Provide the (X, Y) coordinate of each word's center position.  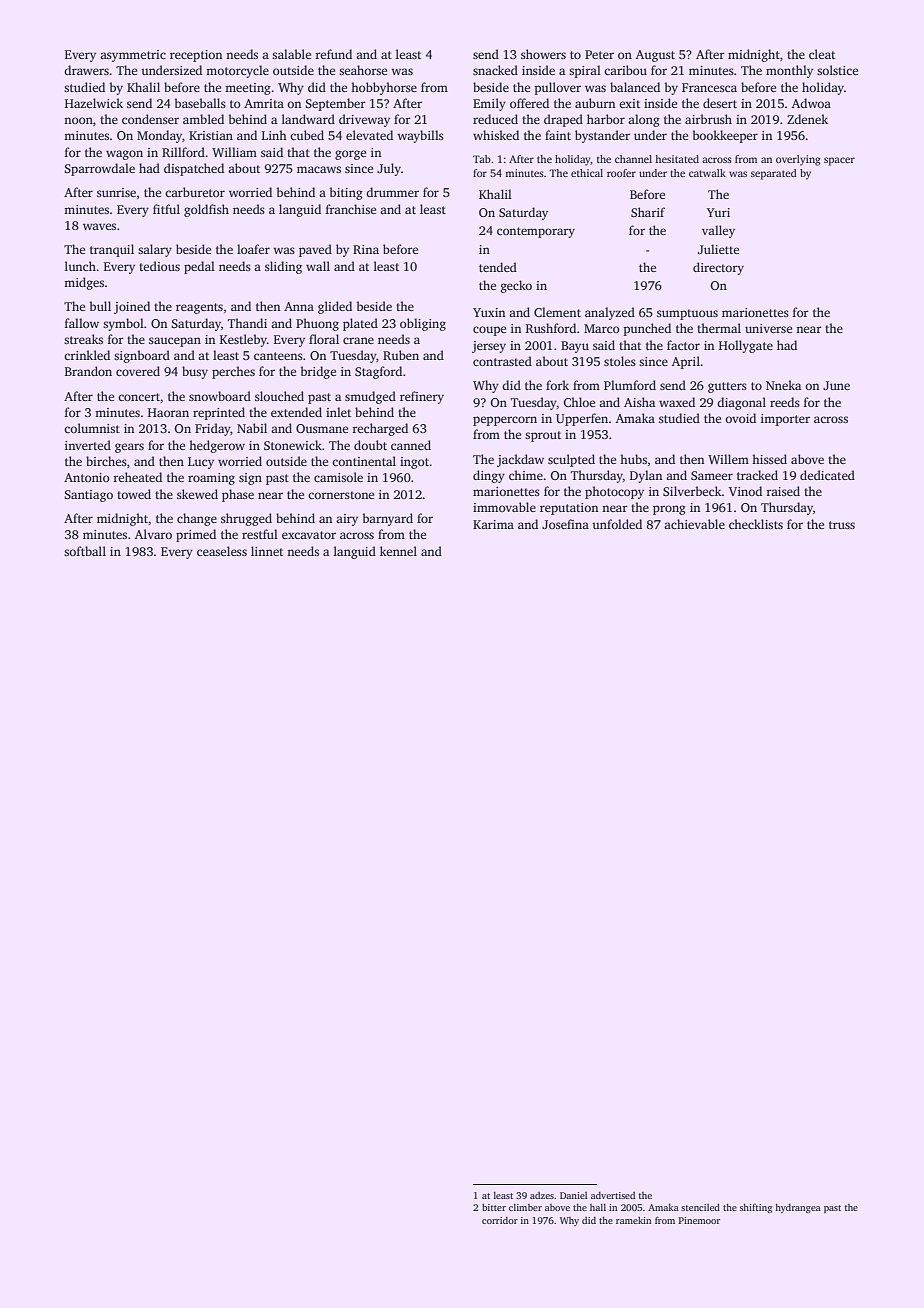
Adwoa (811, 103)
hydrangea (798, 1208)
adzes (542, 1195)
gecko (516, 286)
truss (842, 525)
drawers (86, 70)
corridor (500, 1220)
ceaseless (222, 551)
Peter (599, 54)
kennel (398, 551)
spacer (839, 161)
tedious (159, 266)
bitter (494, 1207)
